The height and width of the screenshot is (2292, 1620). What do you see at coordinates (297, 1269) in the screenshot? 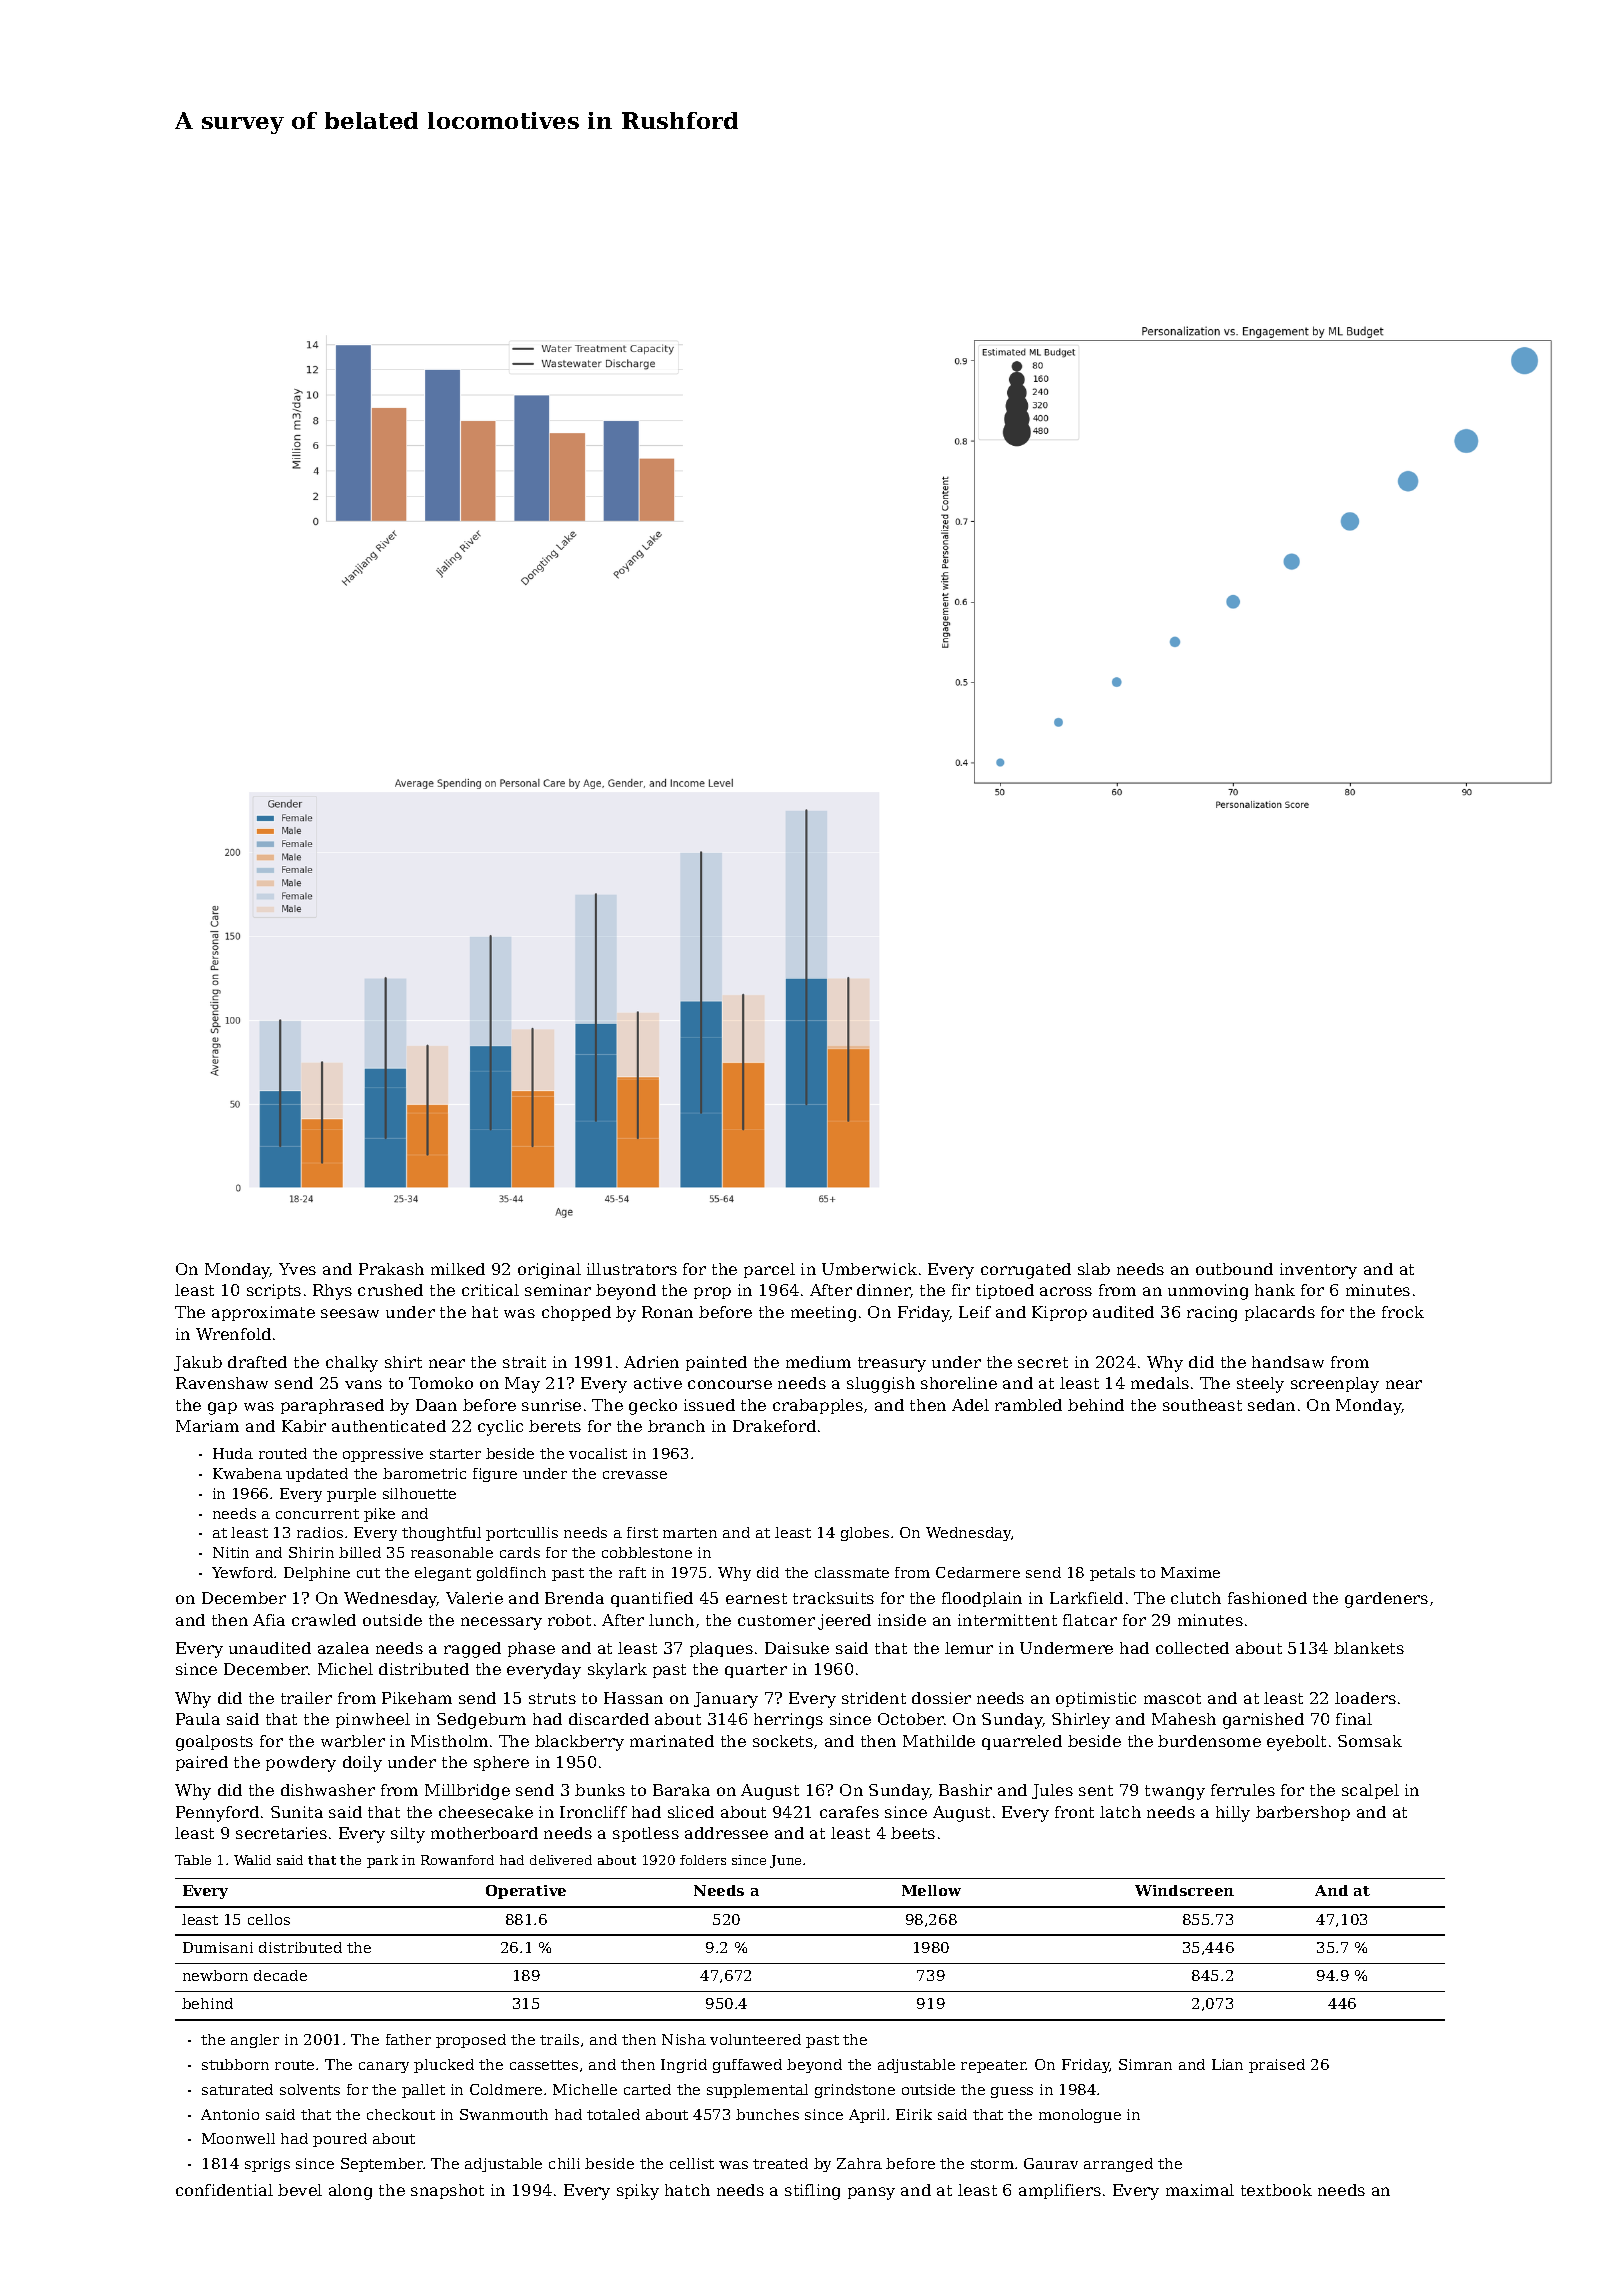
I see `Yves` at bounding box center [297, 1269].
